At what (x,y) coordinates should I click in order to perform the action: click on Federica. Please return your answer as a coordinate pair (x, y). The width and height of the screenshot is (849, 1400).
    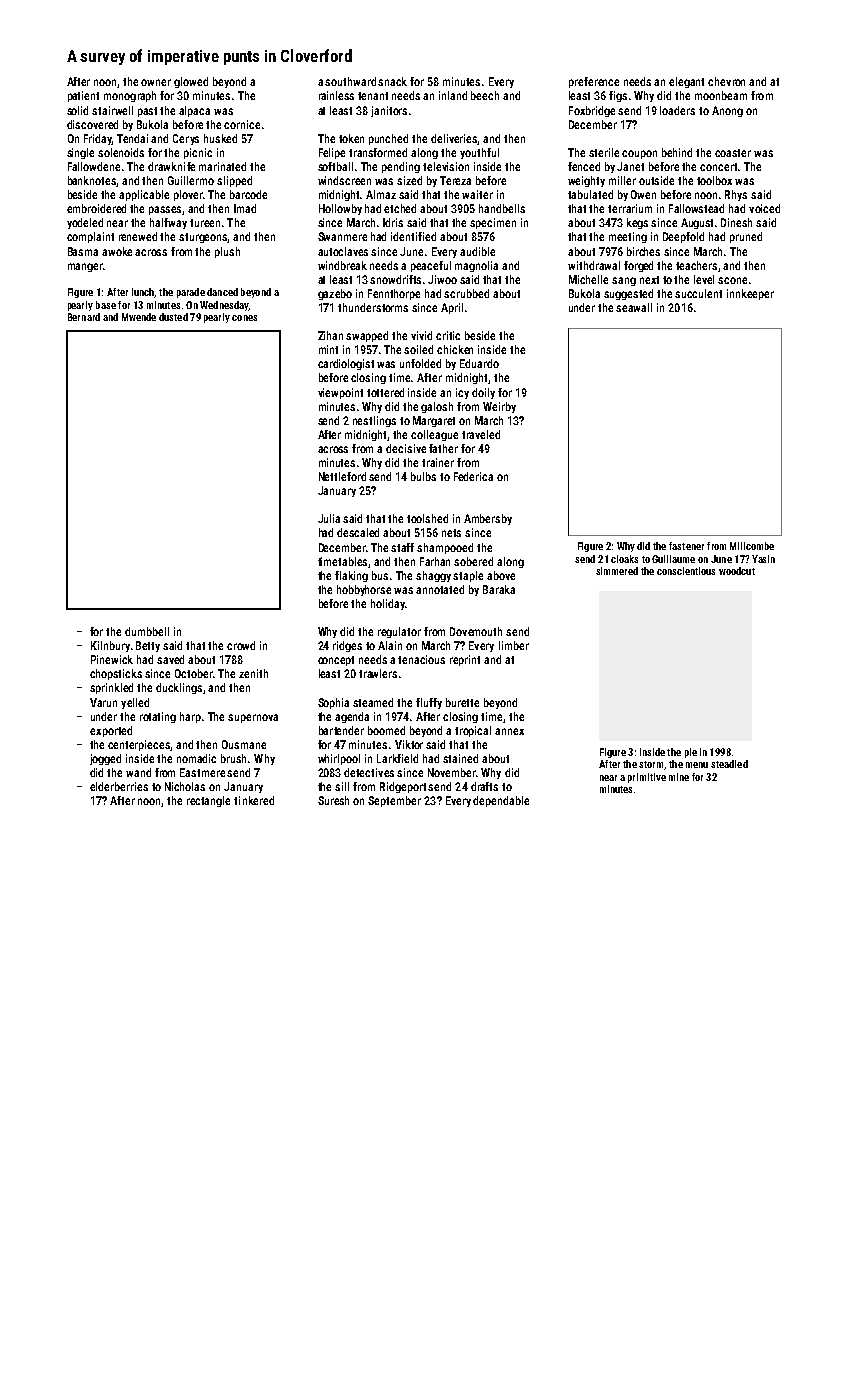
    Looking at the image, I should click on (473, 476).
